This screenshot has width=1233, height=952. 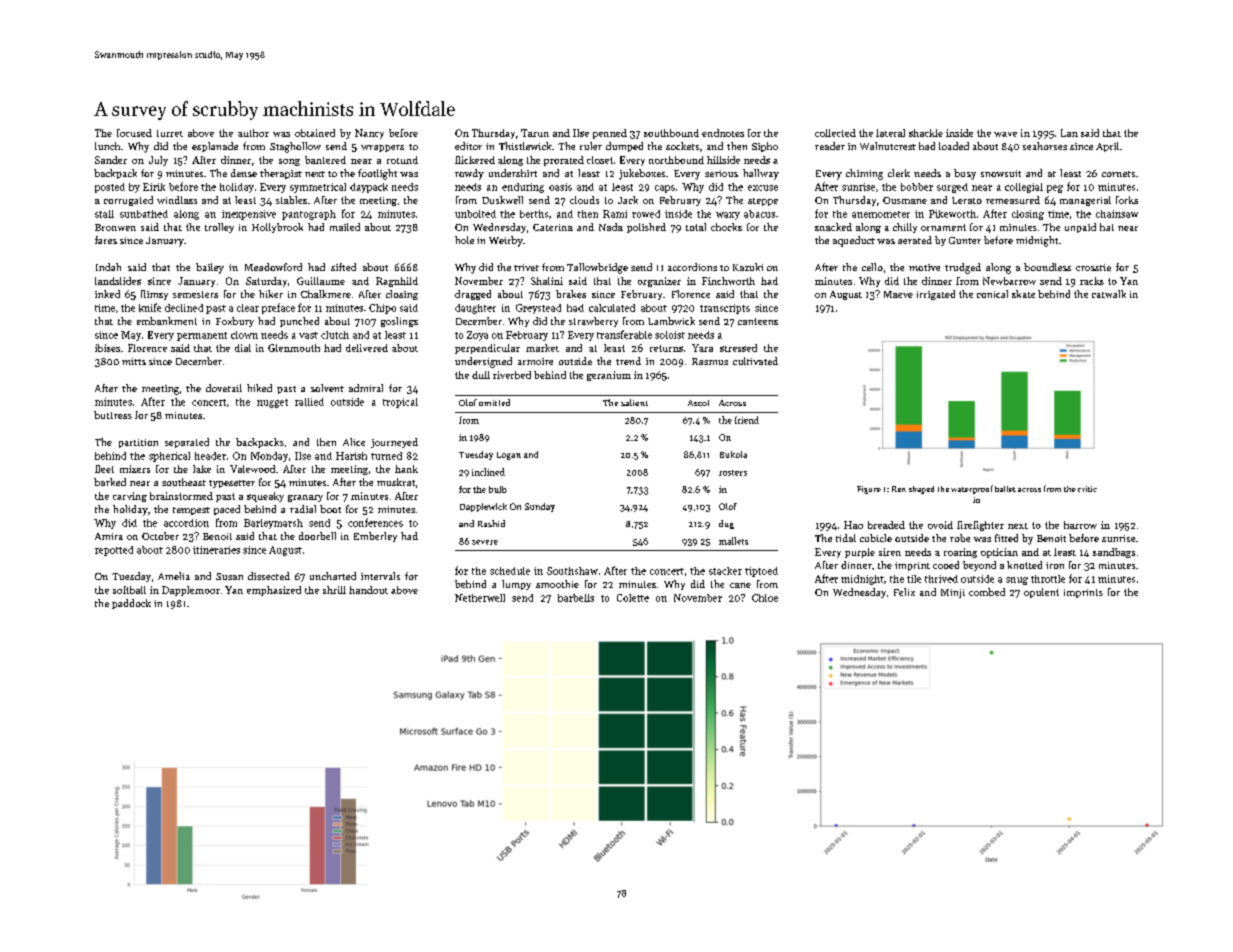 I want to click on paddock, so click(x=131, y=604).
